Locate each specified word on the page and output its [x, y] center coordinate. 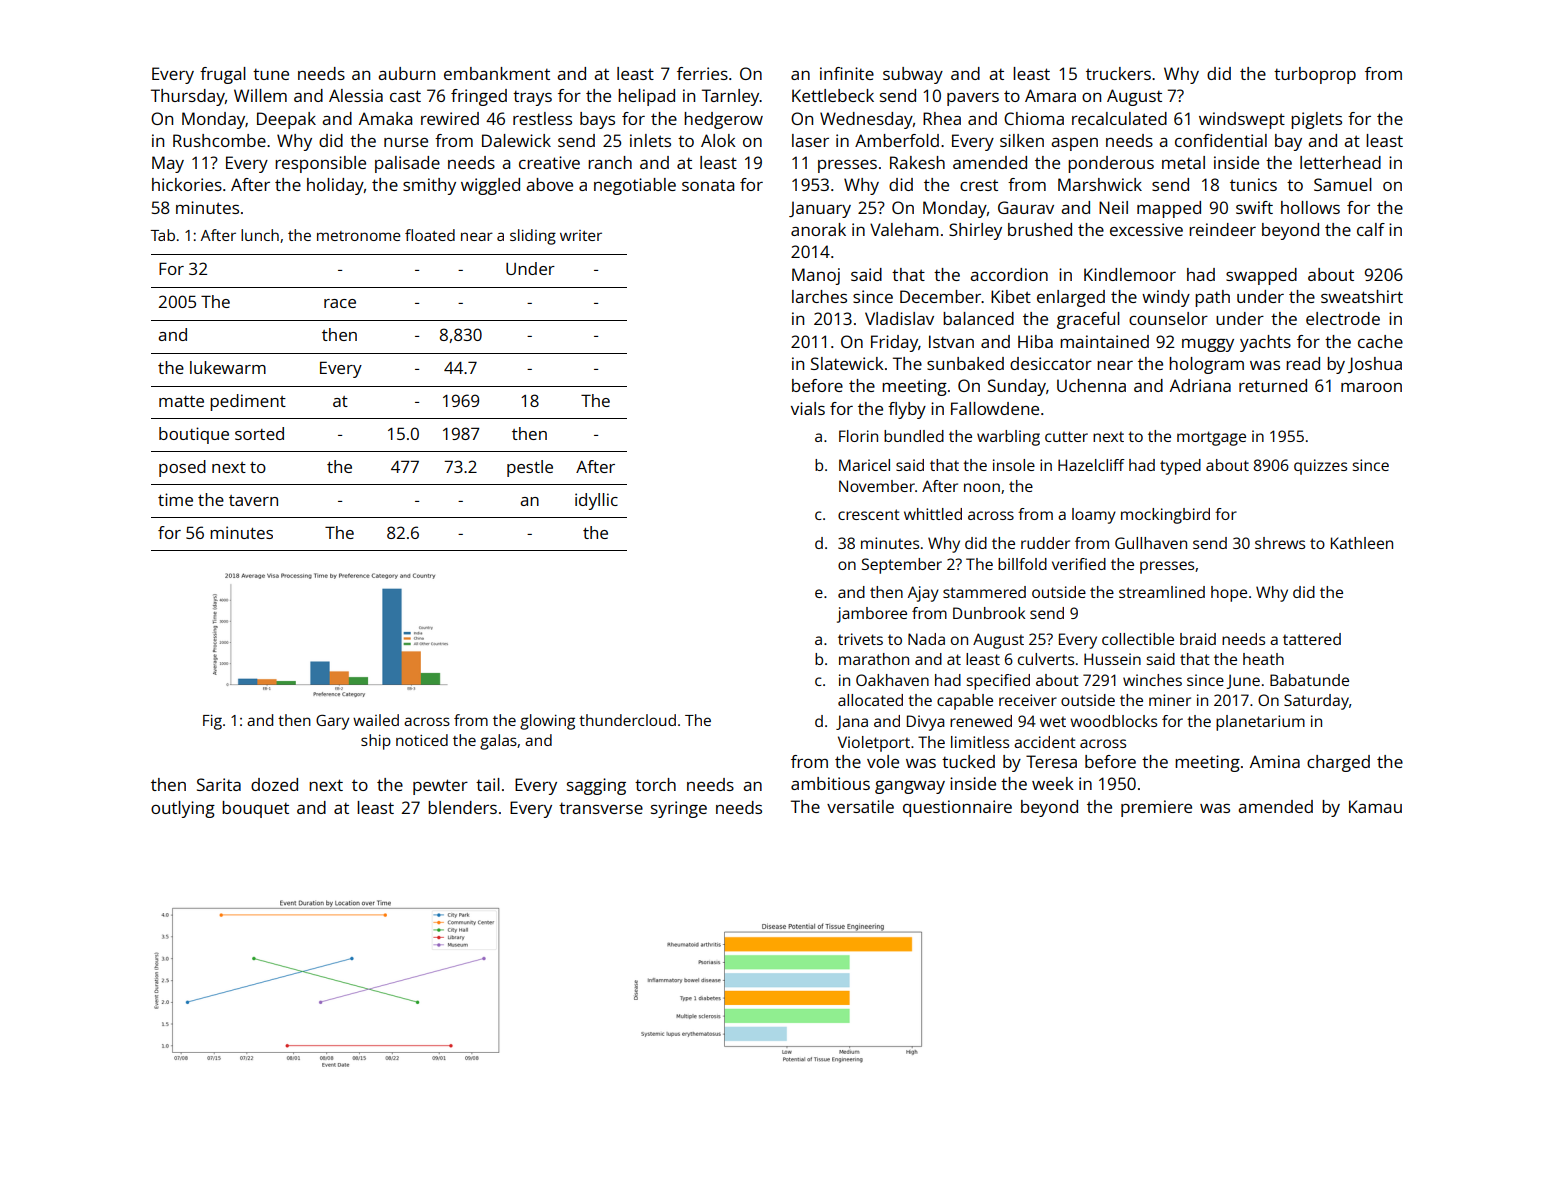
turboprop [1315, 75]
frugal [223, 75]
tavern [253, 500]
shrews [1280, 543]
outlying [183, 809]
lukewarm [228, 367]
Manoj [816, 276]
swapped [1261, 276]
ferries [702, 73]
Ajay [923, 594]
